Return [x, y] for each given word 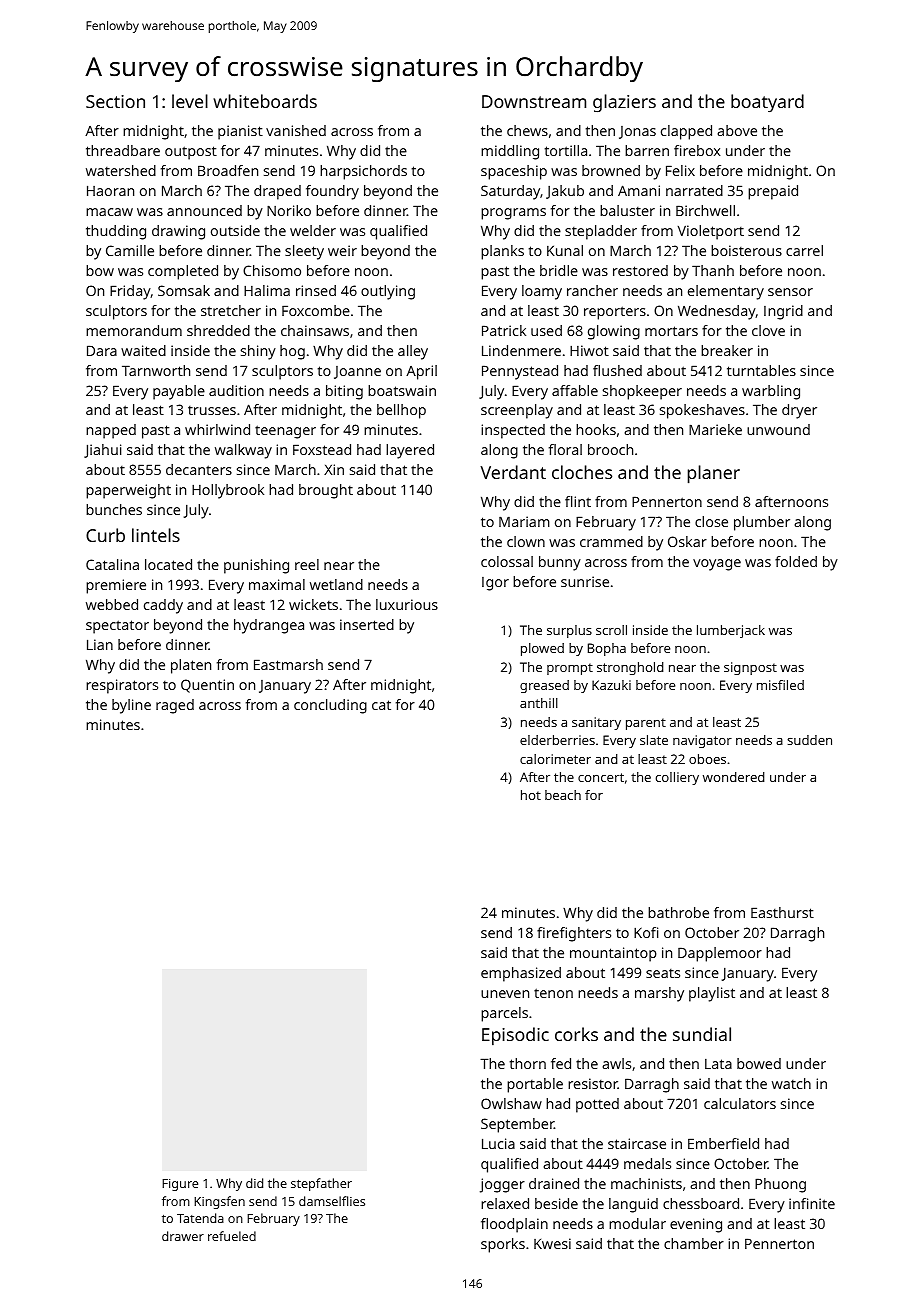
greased [544, 686]
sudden [809, 740]
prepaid [773, 192]
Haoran [110, 190]
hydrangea [269, 626]
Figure [180, 1185]
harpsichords [363, 172]
